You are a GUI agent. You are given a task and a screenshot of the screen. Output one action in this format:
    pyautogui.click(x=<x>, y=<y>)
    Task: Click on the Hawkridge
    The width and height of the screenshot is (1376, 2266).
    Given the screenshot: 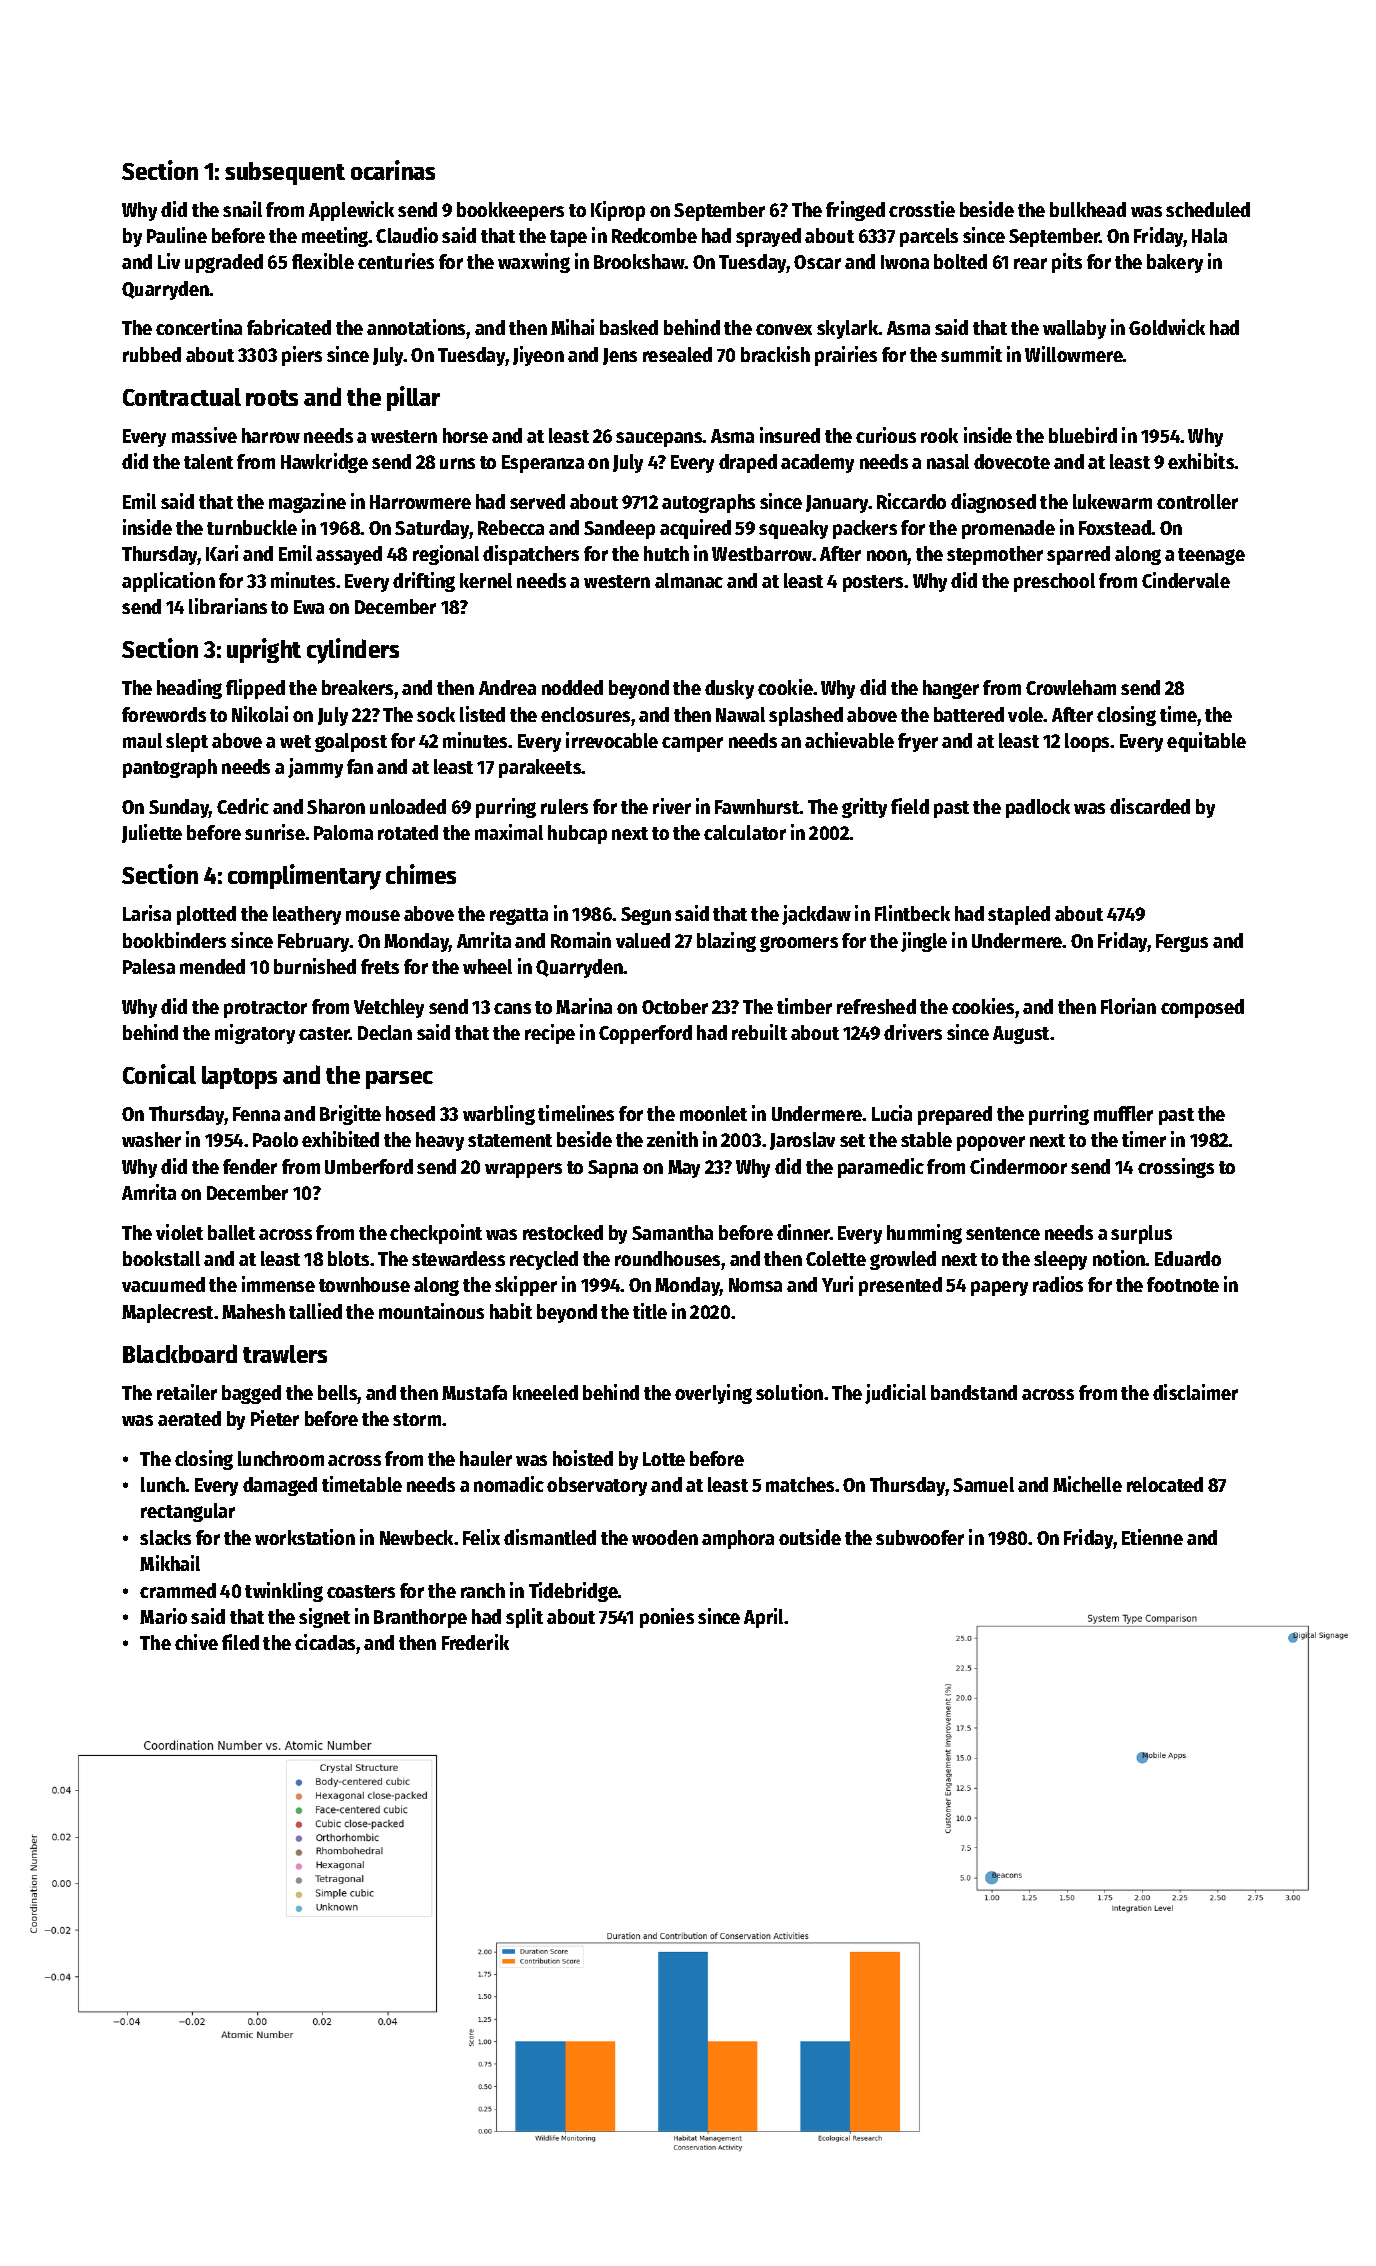 What is the action you would take?
    pyautogui.click(x=324, y=463)
